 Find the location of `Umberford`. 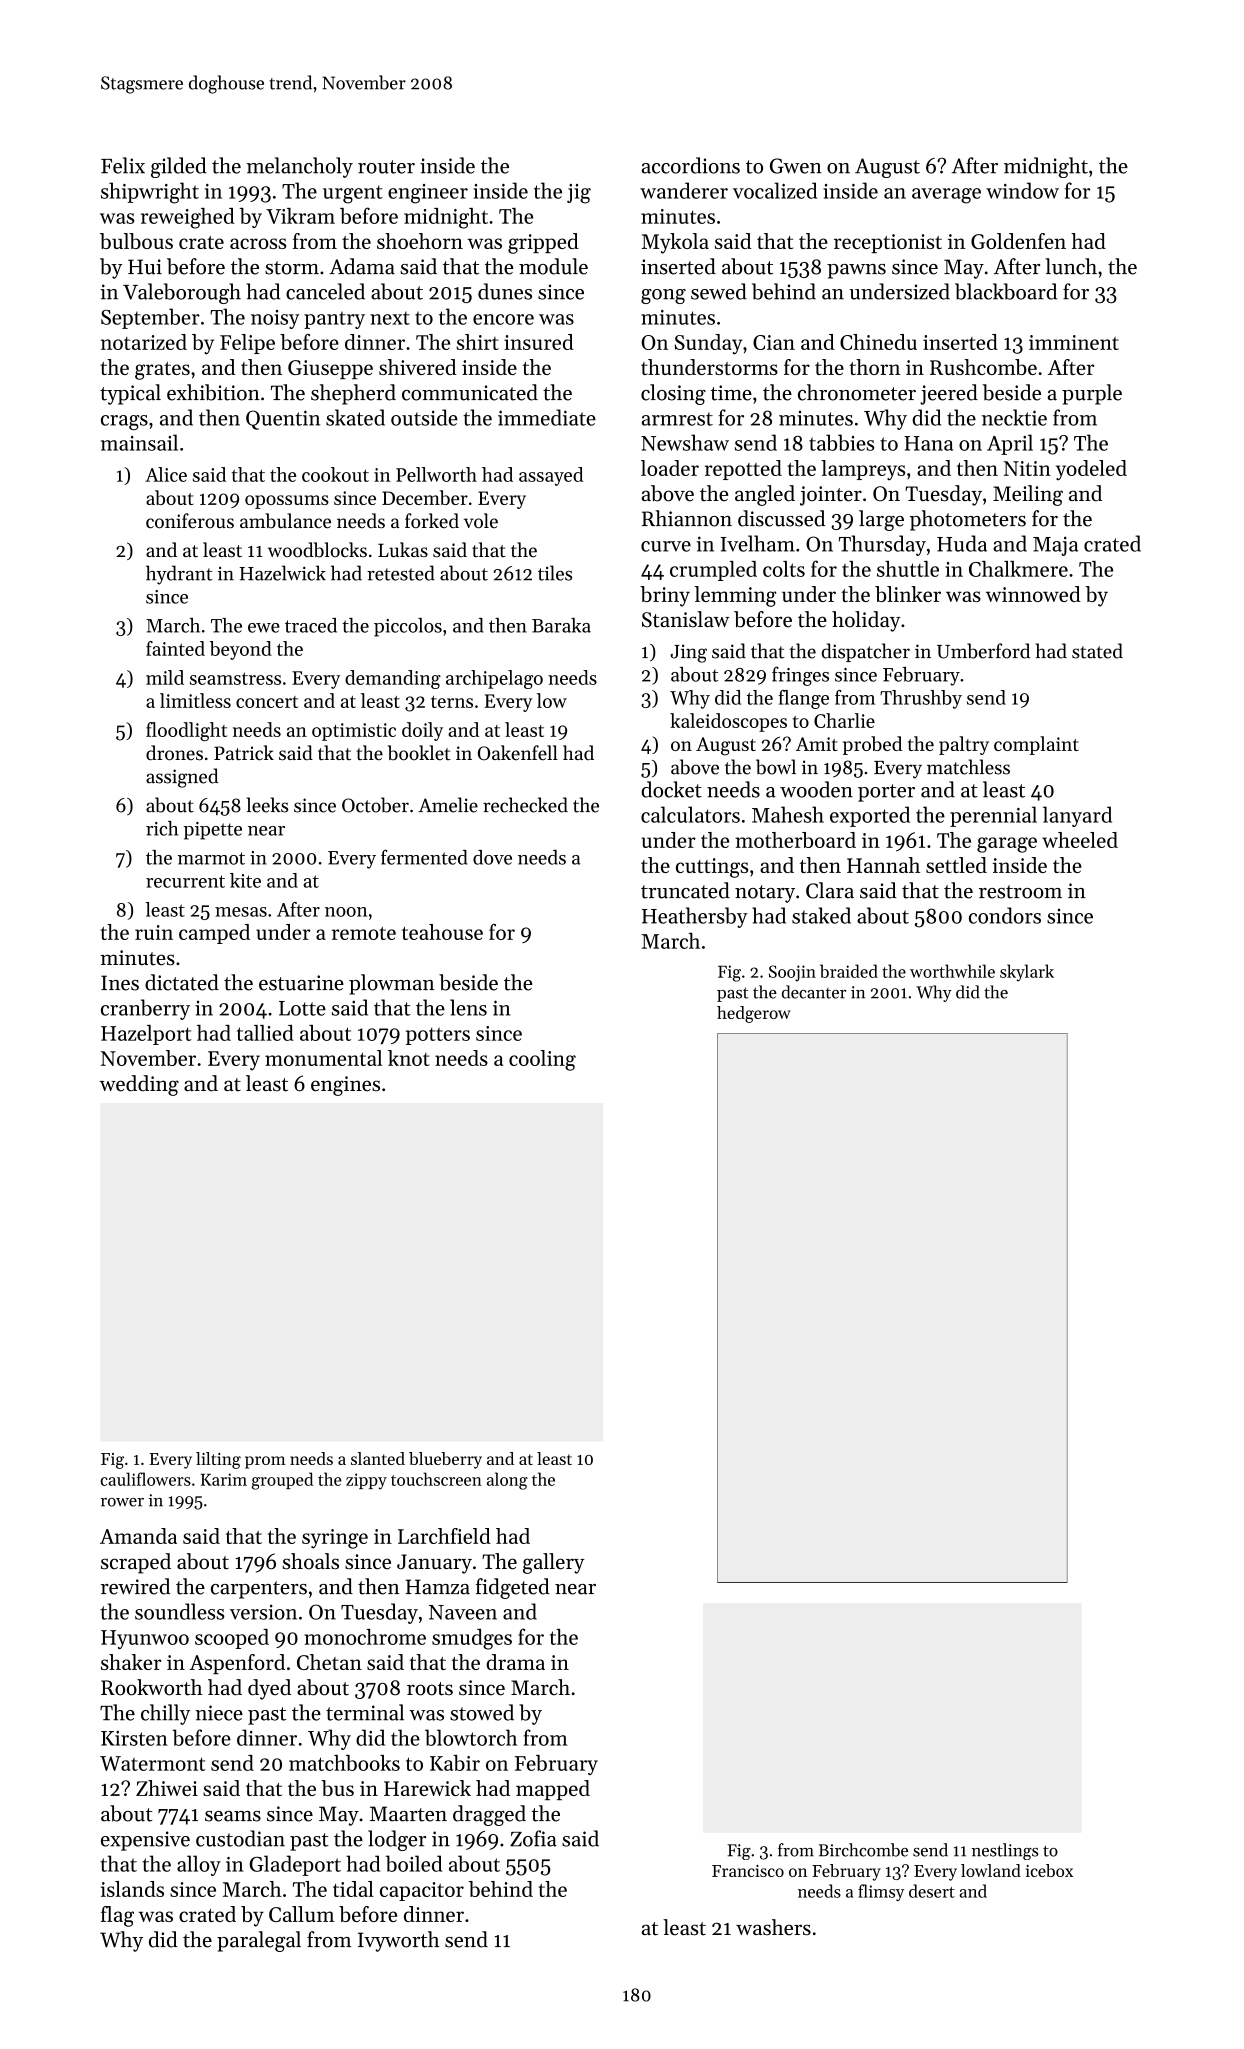

Umberford is located at coordinates (983, 651).
